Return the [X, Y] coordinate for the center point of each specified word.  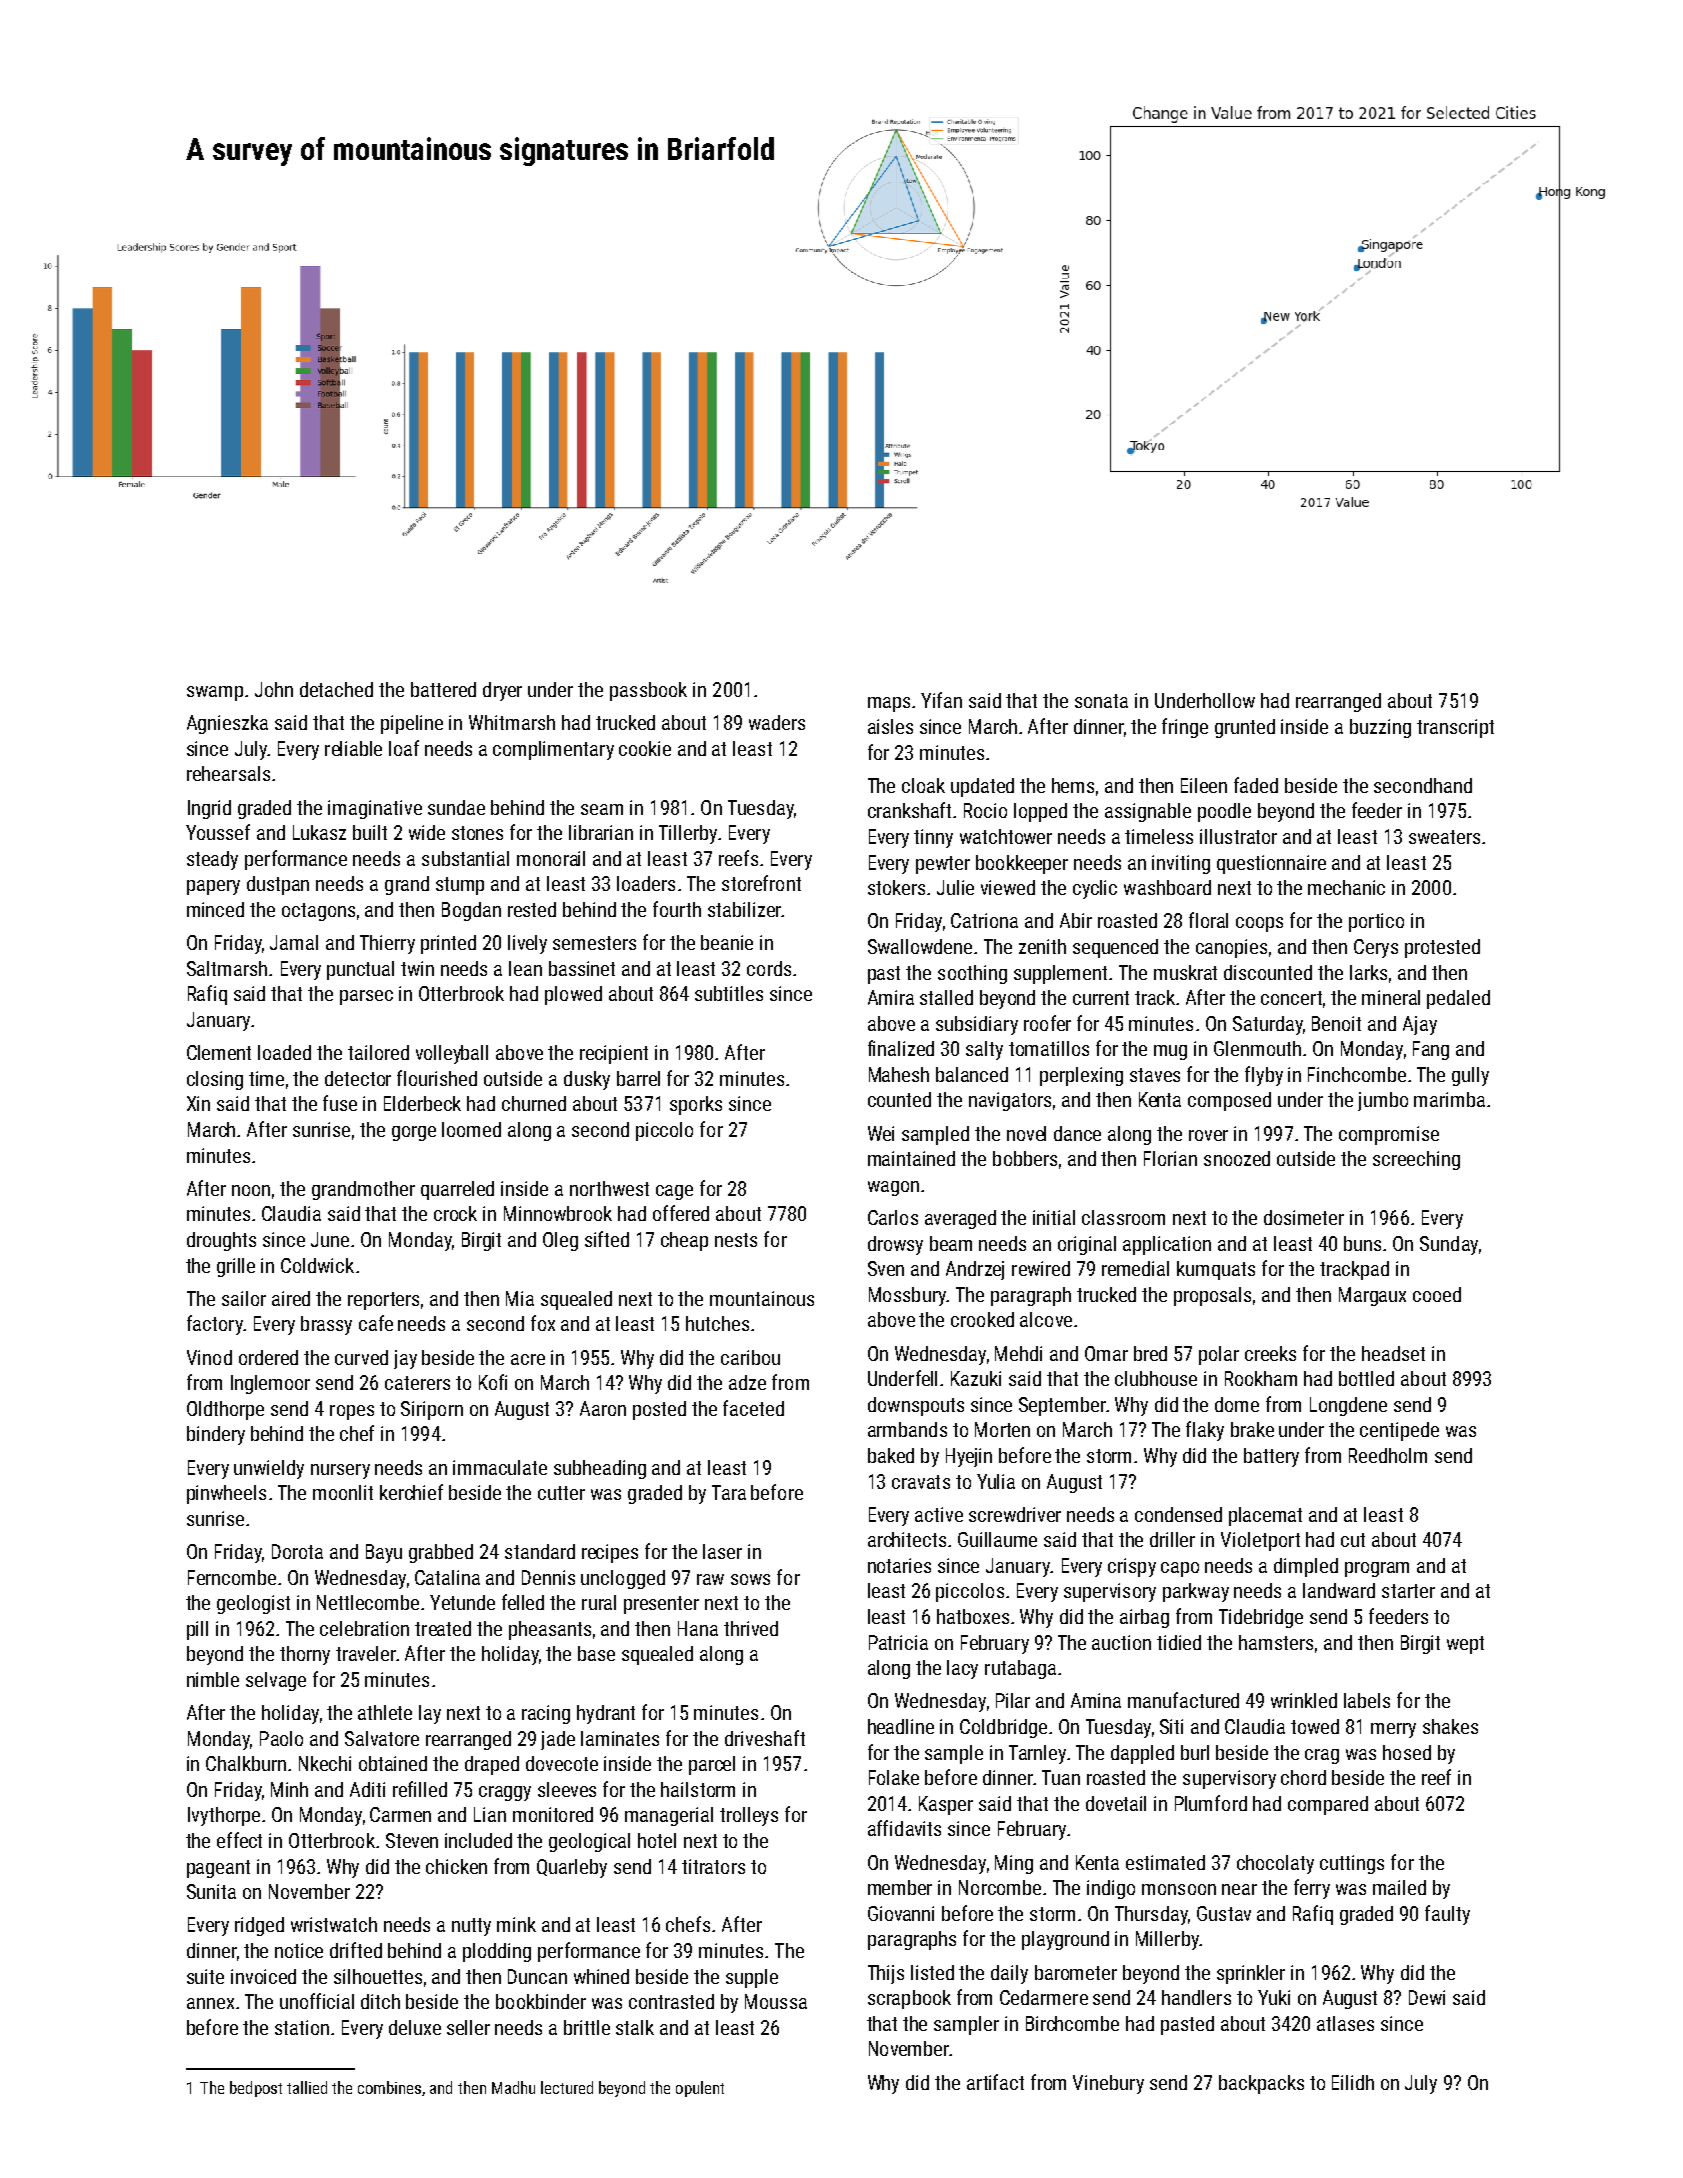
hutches [717, 1323]
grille [236, 1267]
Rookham [1261, 1378]
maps [889, 704]
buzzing [1380, 728]
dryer [502, 691]
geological [589, 1842]
